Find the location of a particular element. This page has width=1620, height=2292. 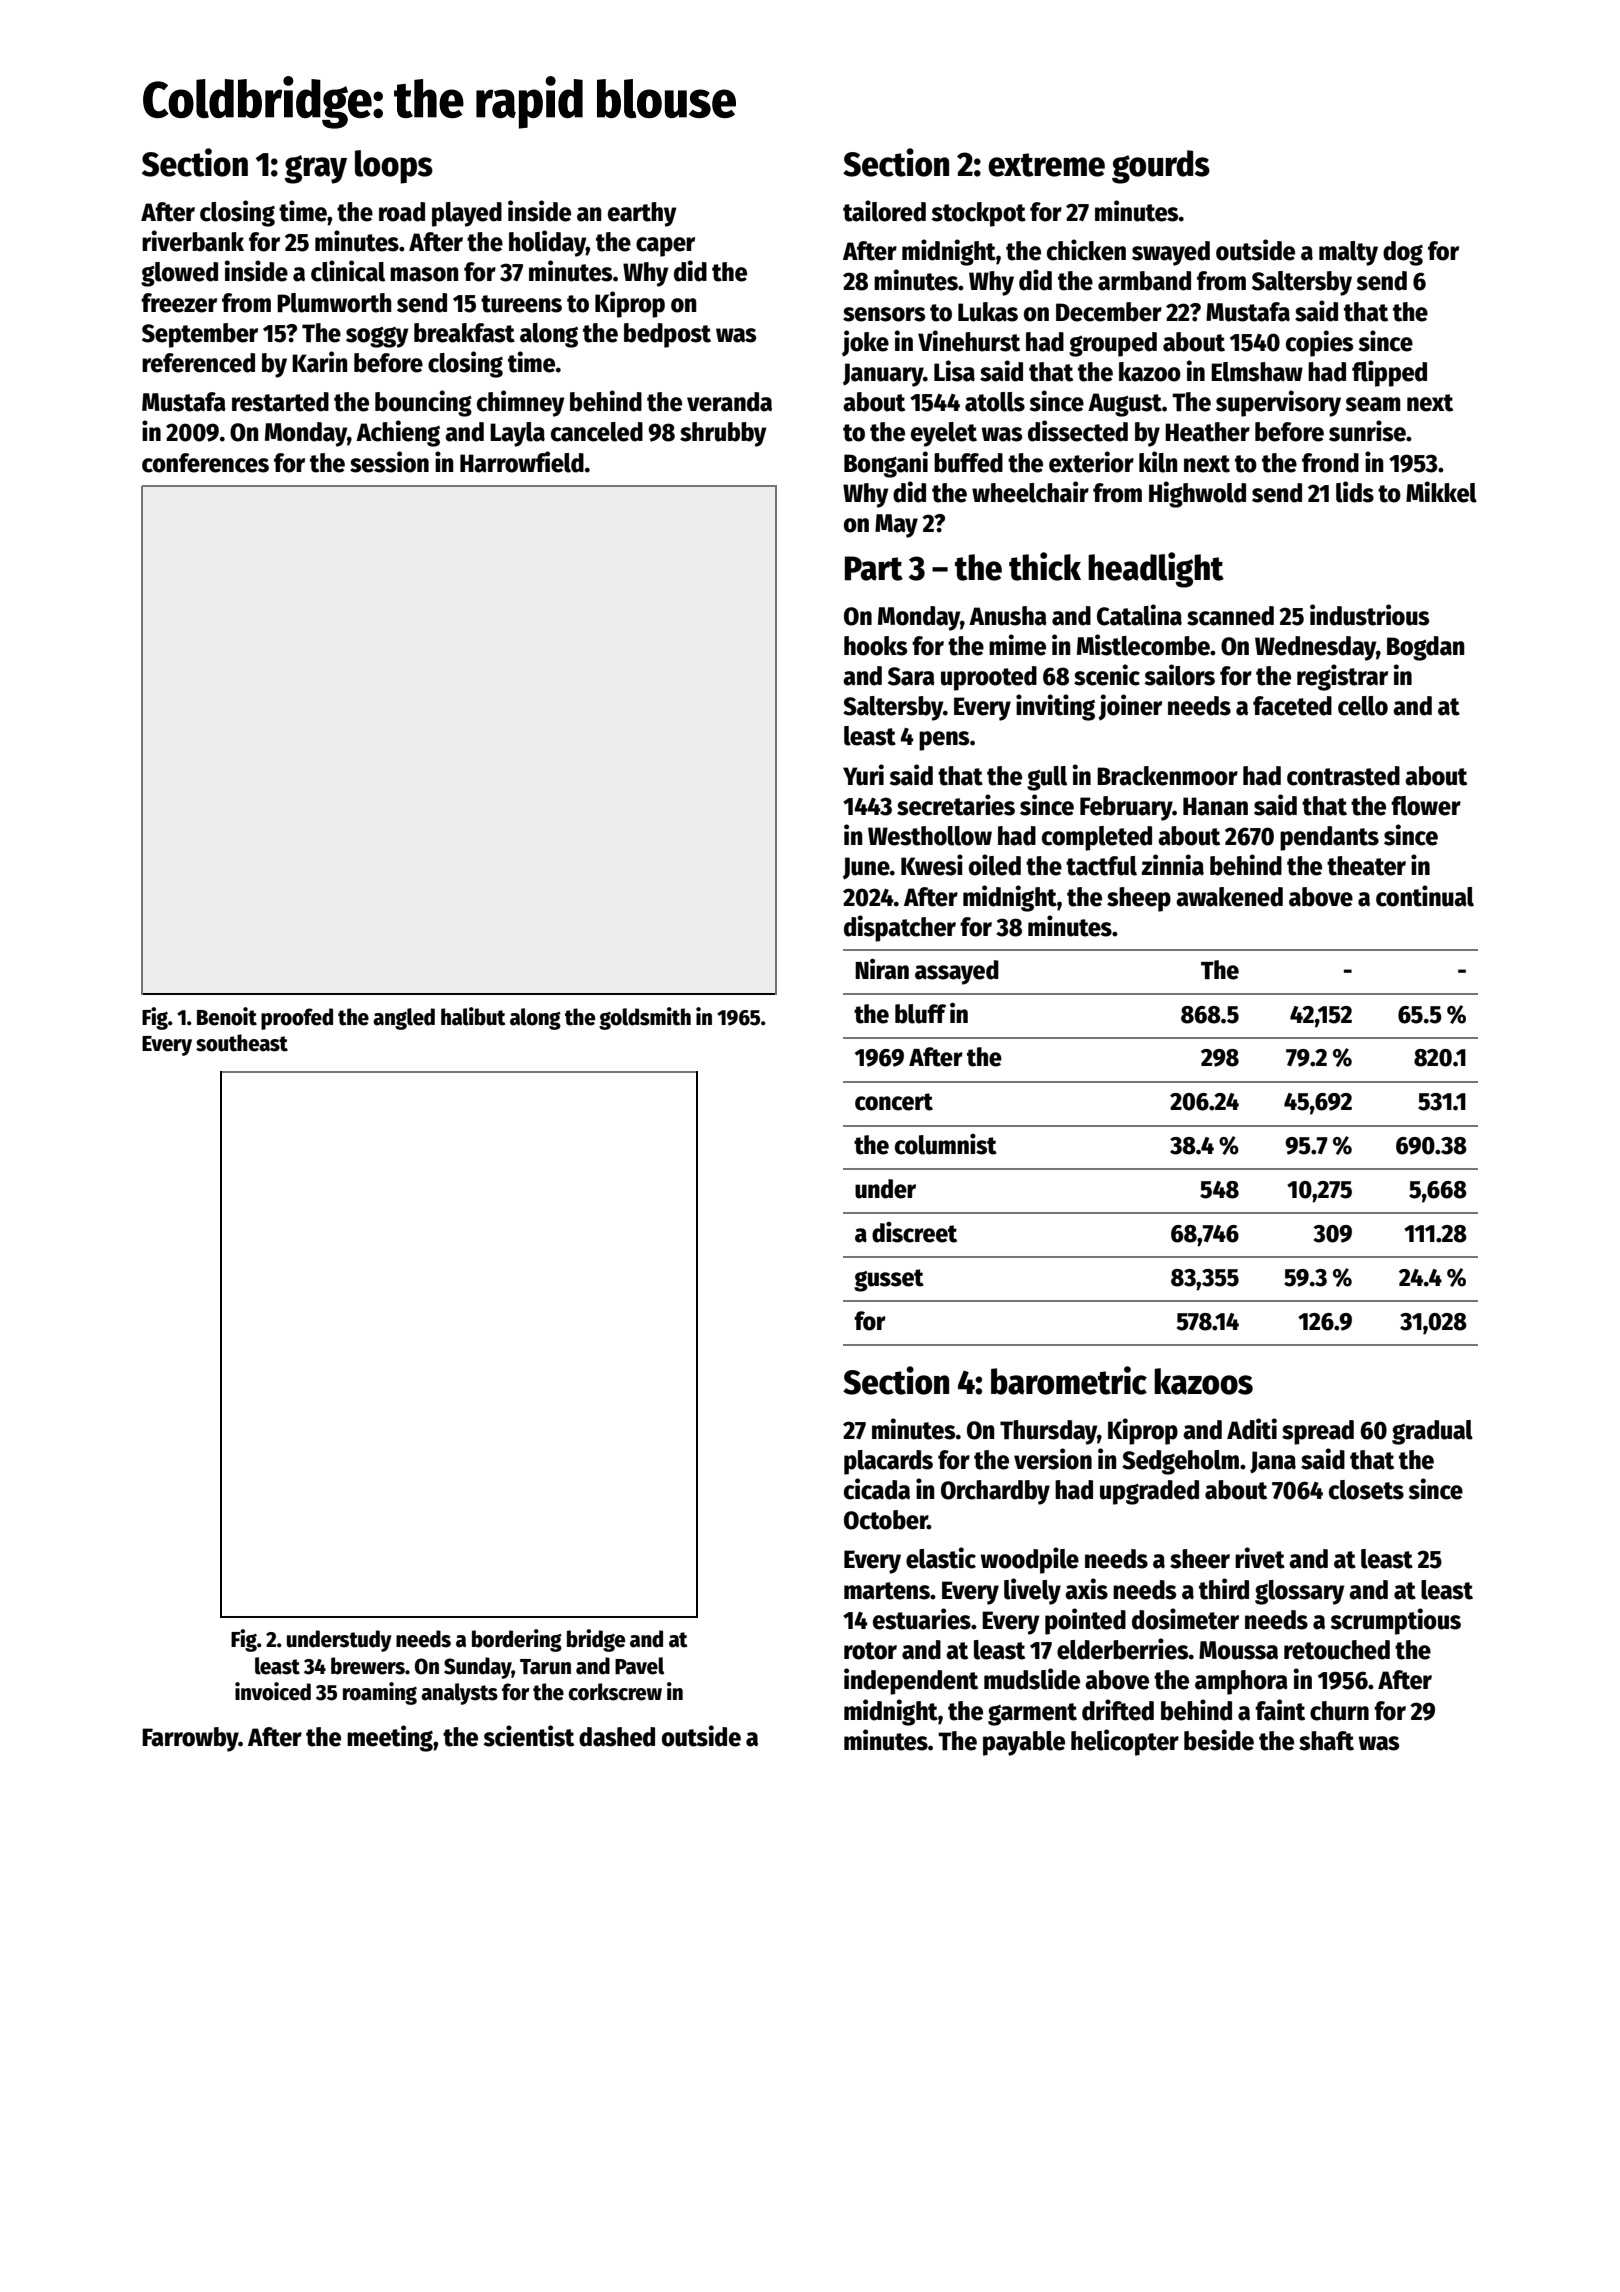

brewers is located at coordinates (368, 1666).
